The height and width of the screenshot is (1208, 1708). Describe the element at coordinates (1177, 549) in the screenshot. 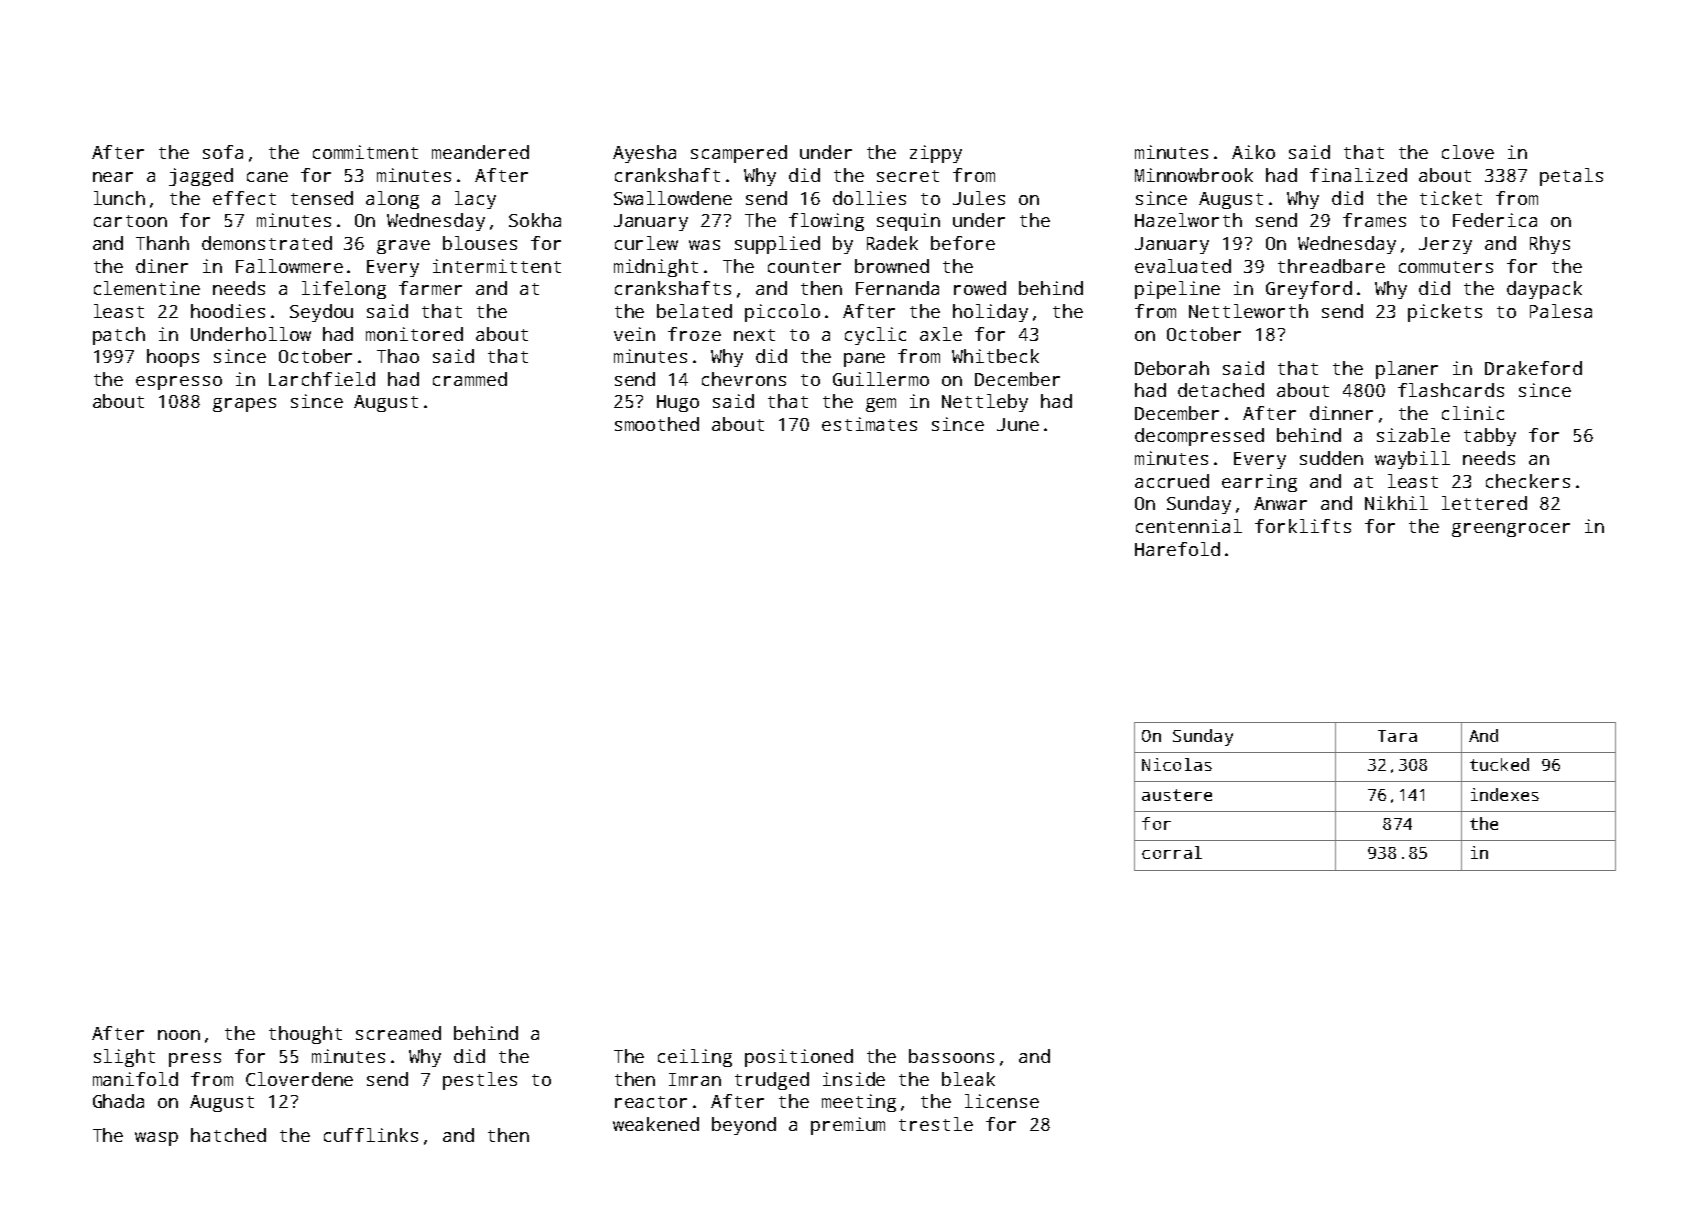

I see `Harefold` at that location.
